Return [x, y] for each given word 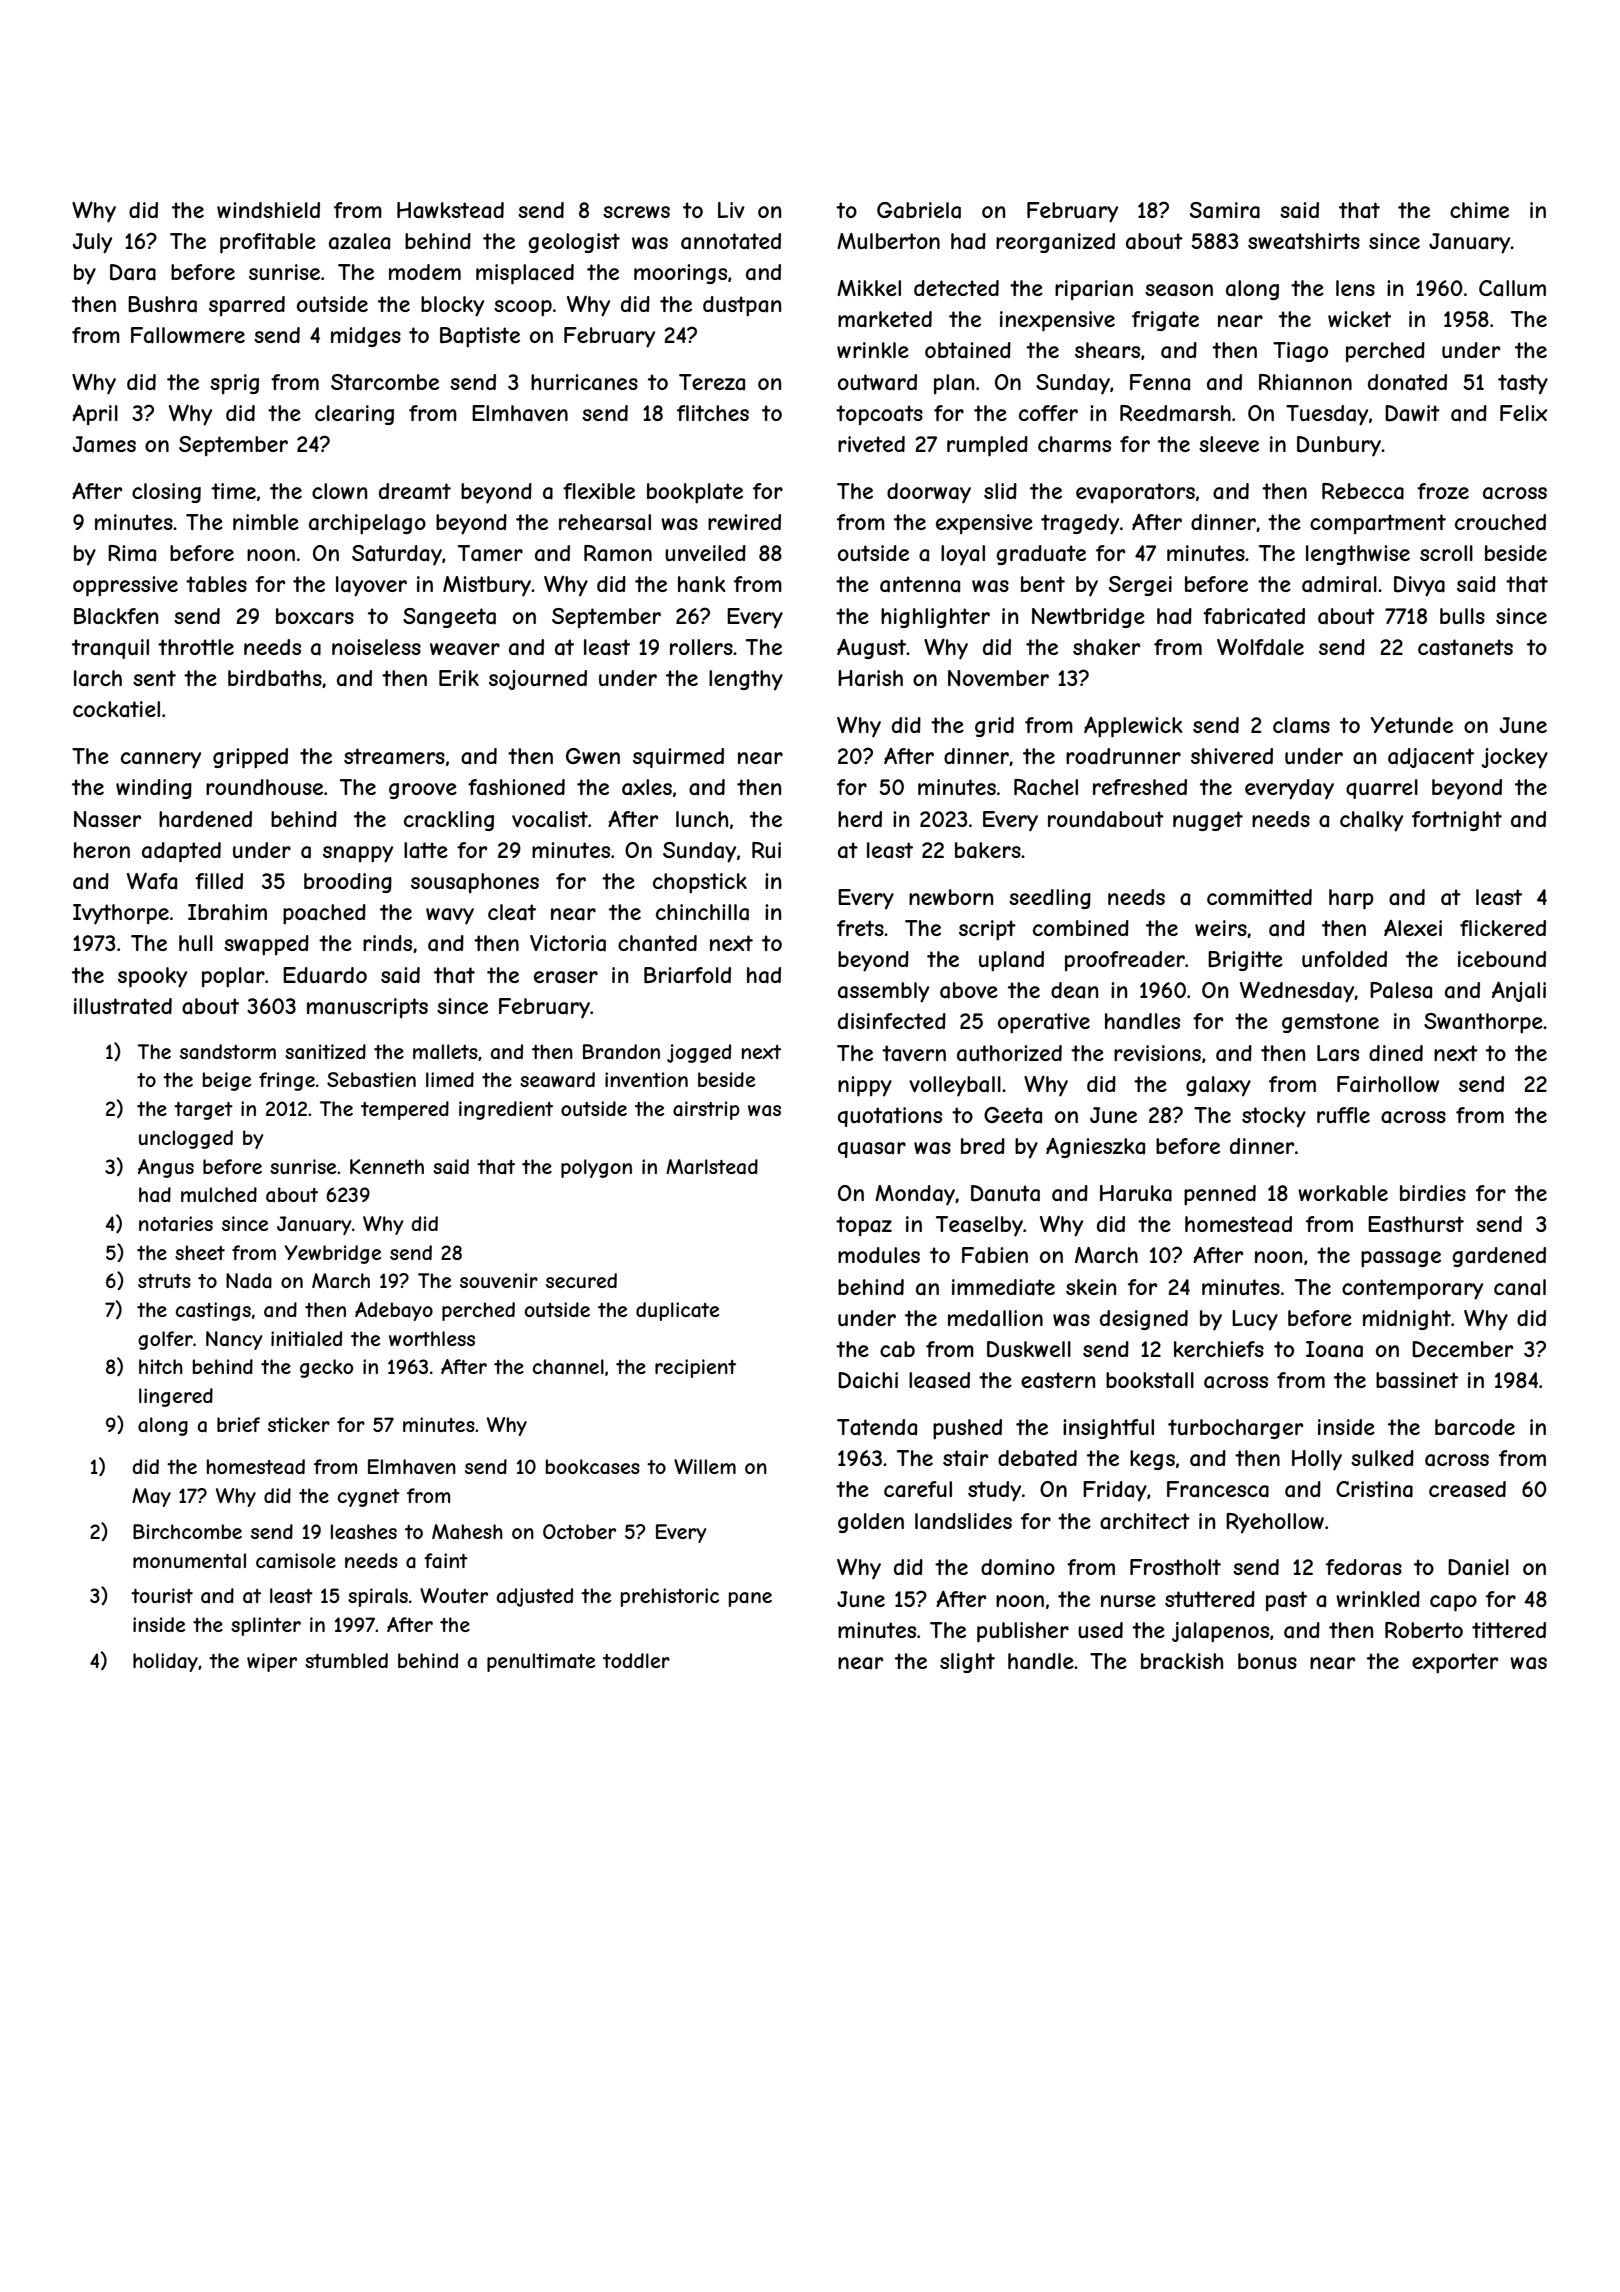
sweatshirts [1304, 241]
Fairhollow [1388, 1084]
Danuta [1005, 1193]
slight [967, 1663]
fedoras [1364, 1567]
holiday [165, 1662]
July [92, 243]
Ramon [618, 553]
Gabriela [919, 210]
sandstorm [228, 1052]
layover [371, 586]
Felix [1524, 413]
